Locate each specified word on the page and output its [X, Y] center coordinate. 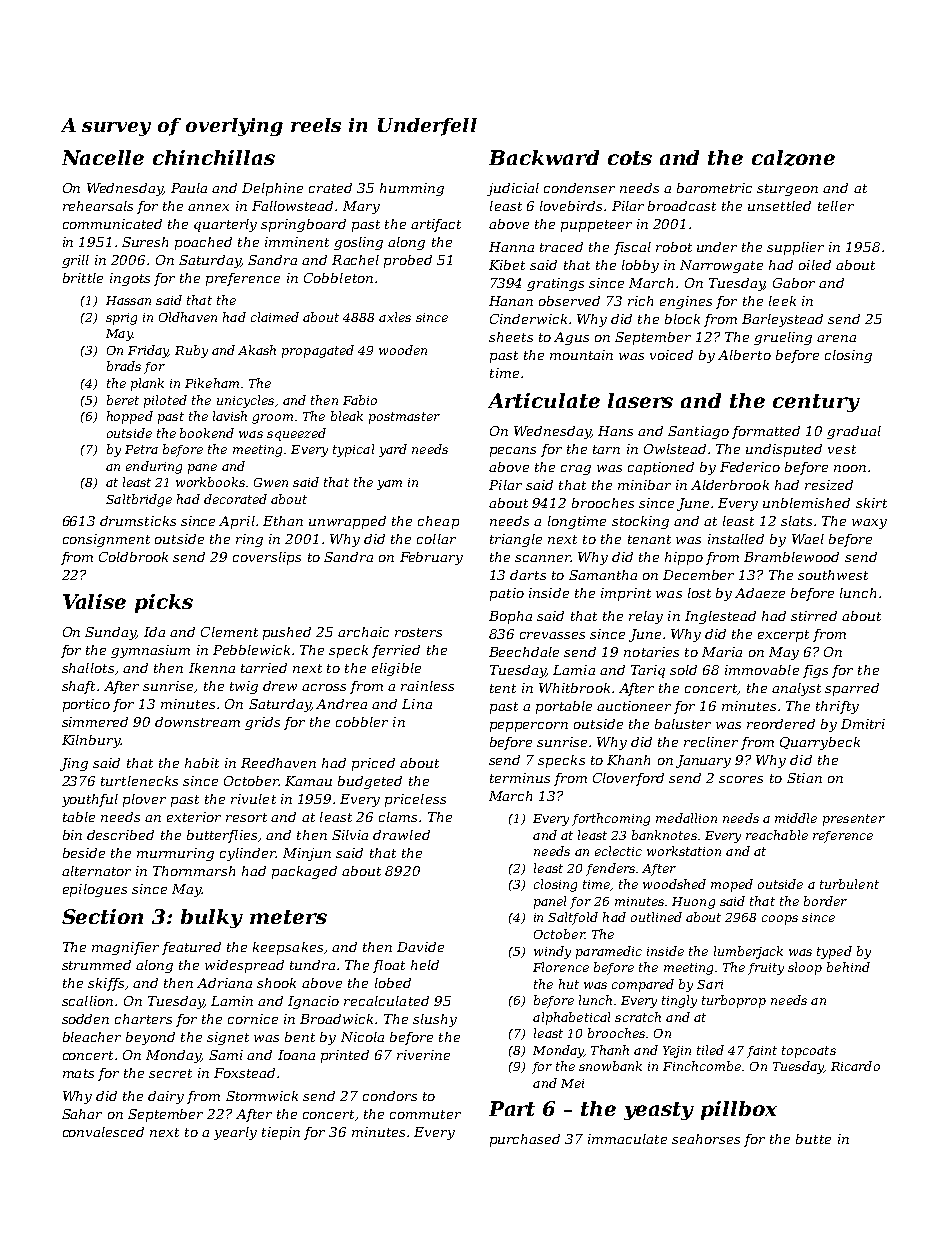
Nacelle [103, 157]
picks [164, 603]
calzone [793, 158]
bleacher [92, 1037]
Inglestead [720, 617]
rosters [418, 632]
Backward [544, 157]
